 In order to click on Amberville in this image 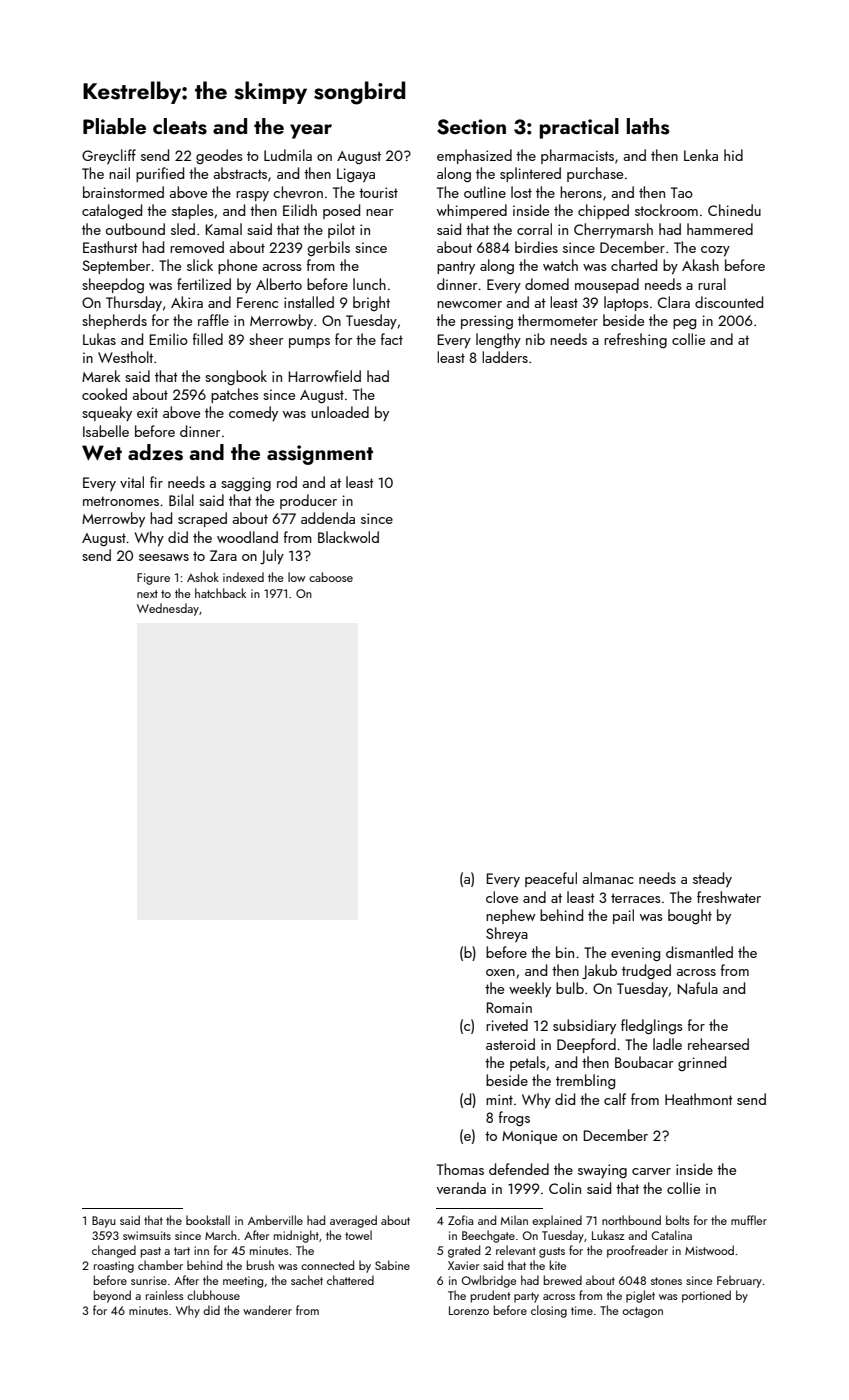, I will do `click(275, 1220)`.
